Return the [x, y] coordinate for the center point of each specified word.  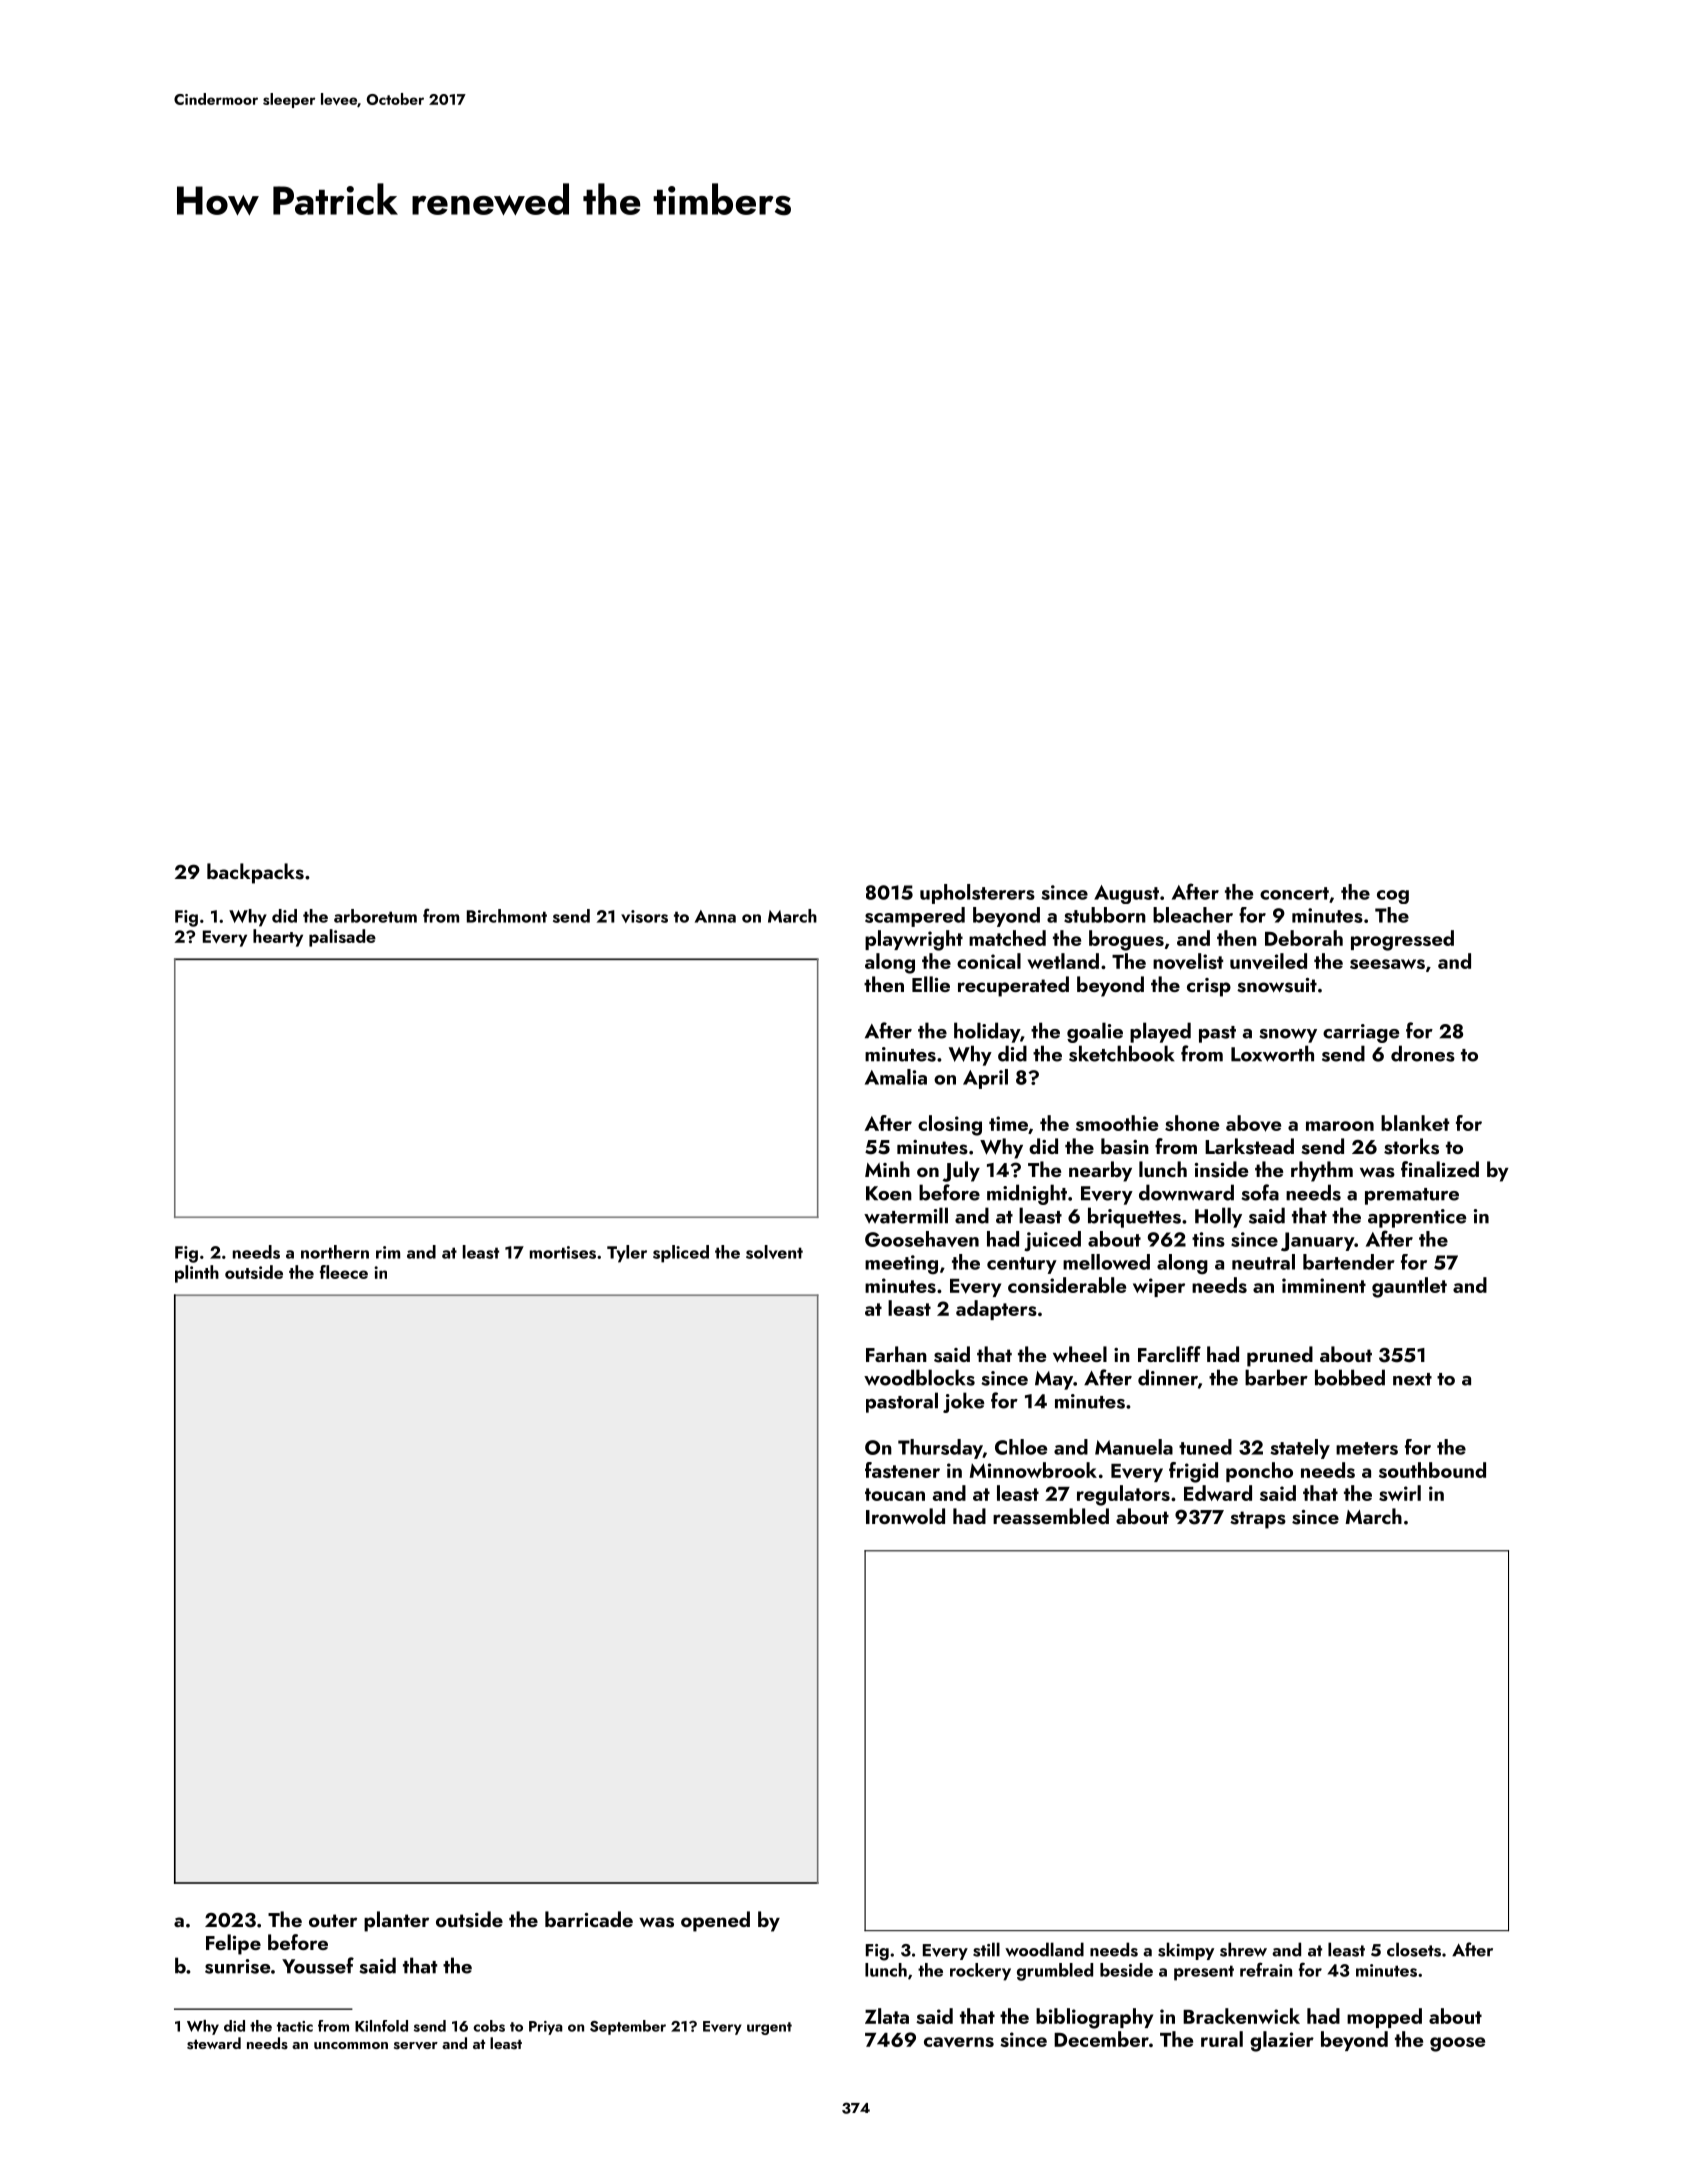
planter [396, 1921]
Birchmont [507, 916]
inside [1221, 1169]
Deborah [1304, 938]
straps [1258, 1520]
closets [1414, 1949]
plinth [197, 1274]
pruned [1280, 1356]
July [961, 1171]
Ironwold [905, 1516]
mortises [563, 1252]
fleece [344, 1272]
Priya [546, 2028]
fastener [902, 1470]
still [986, 1949]
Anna [715, 916]
